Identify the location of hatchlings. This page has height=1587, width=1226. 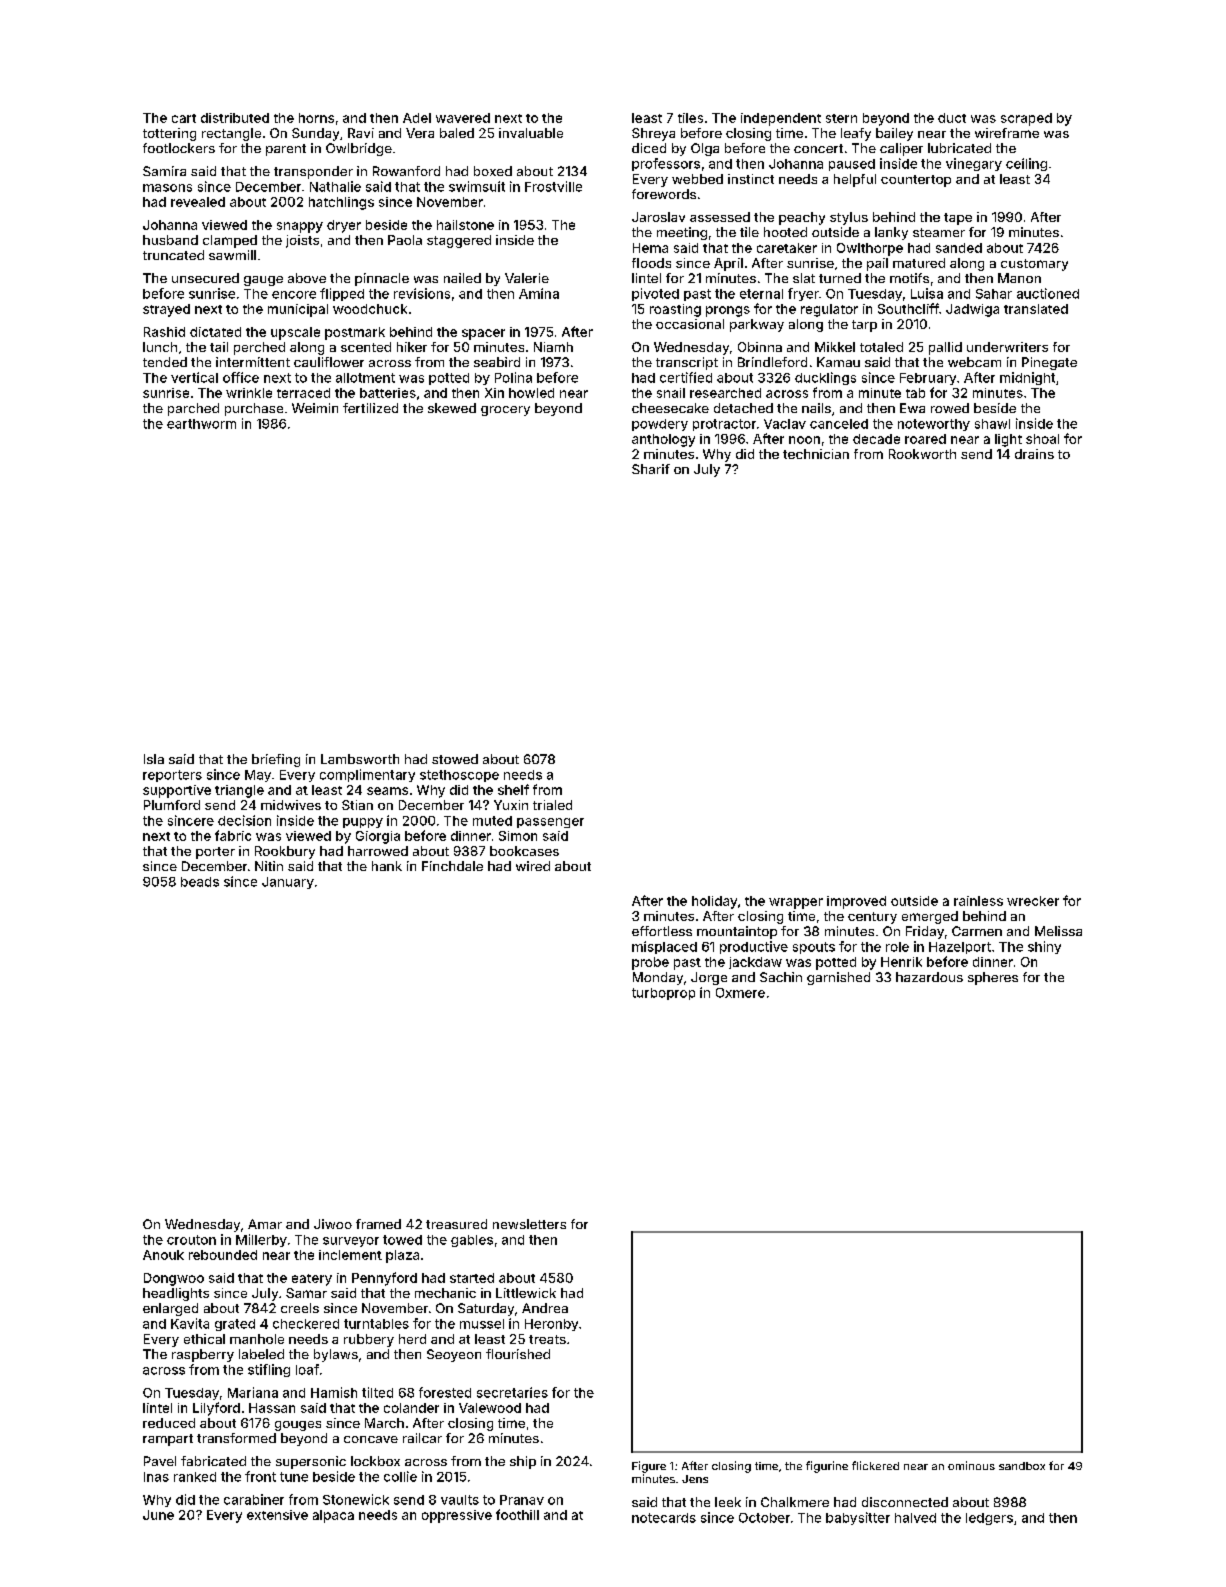
(341, 203).
